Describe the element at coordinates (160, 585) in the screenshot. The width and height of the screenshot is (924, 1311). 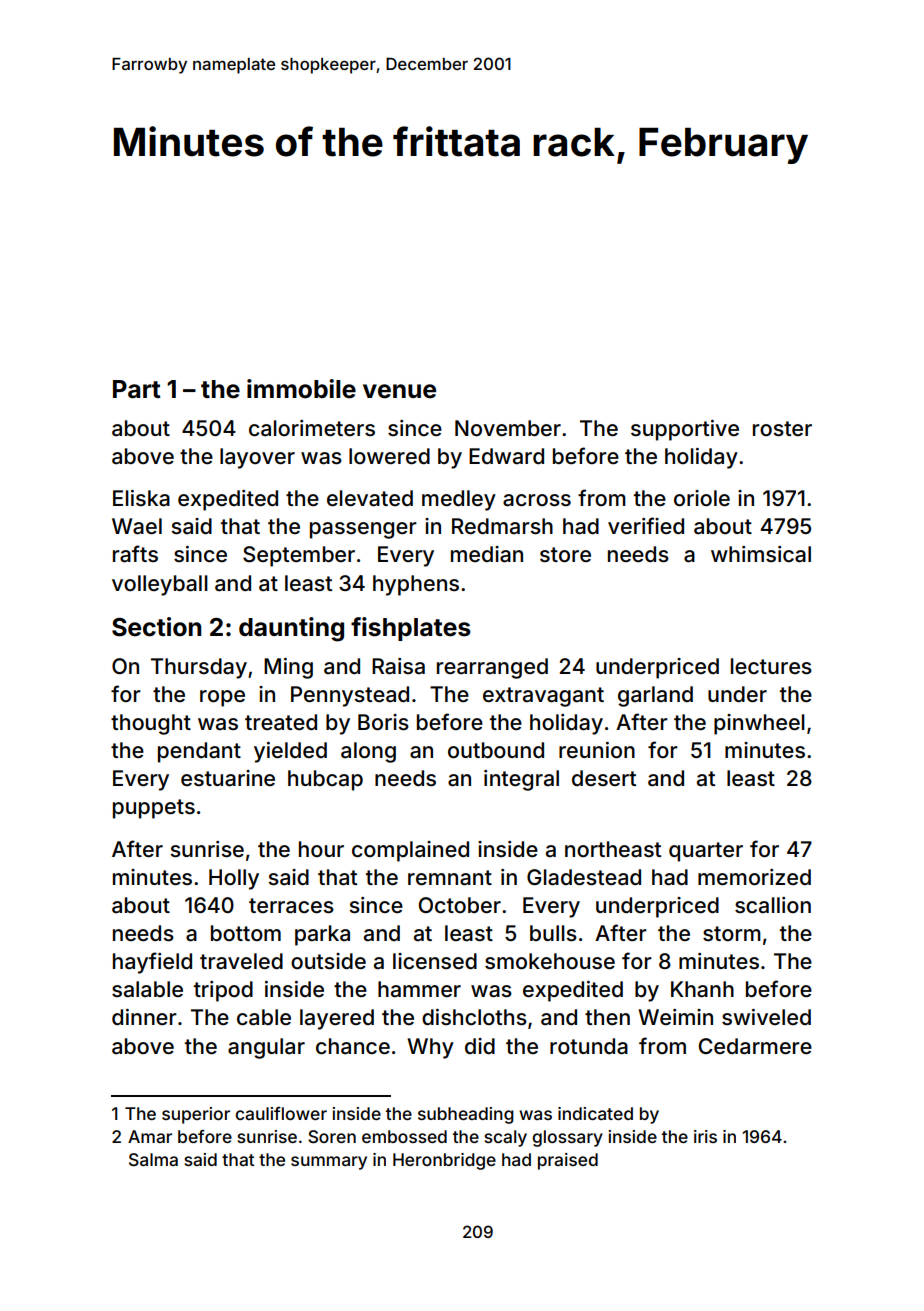
I see `volleyball` at that location.
